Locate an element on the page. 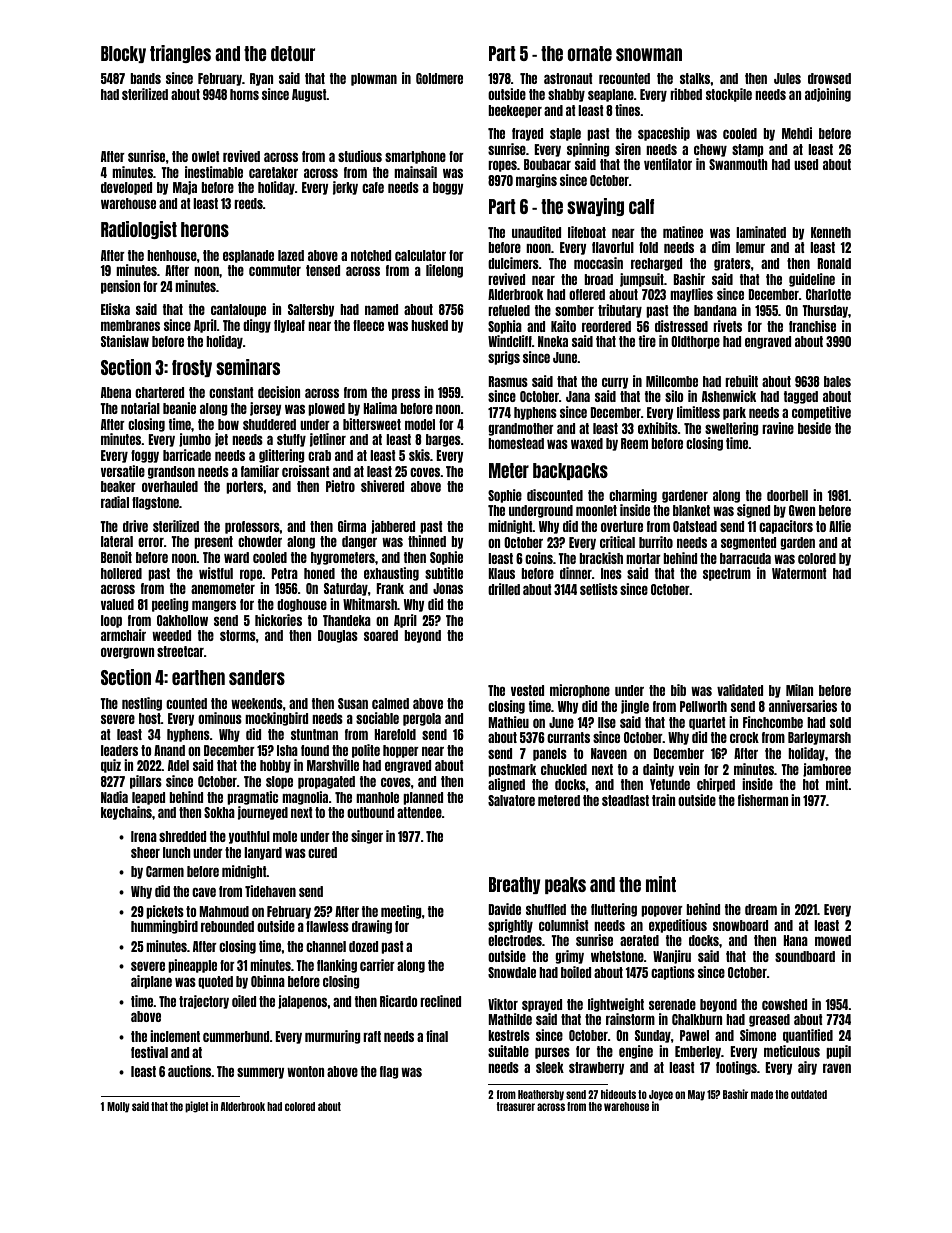  singer is located at coordinates (367, 837).
